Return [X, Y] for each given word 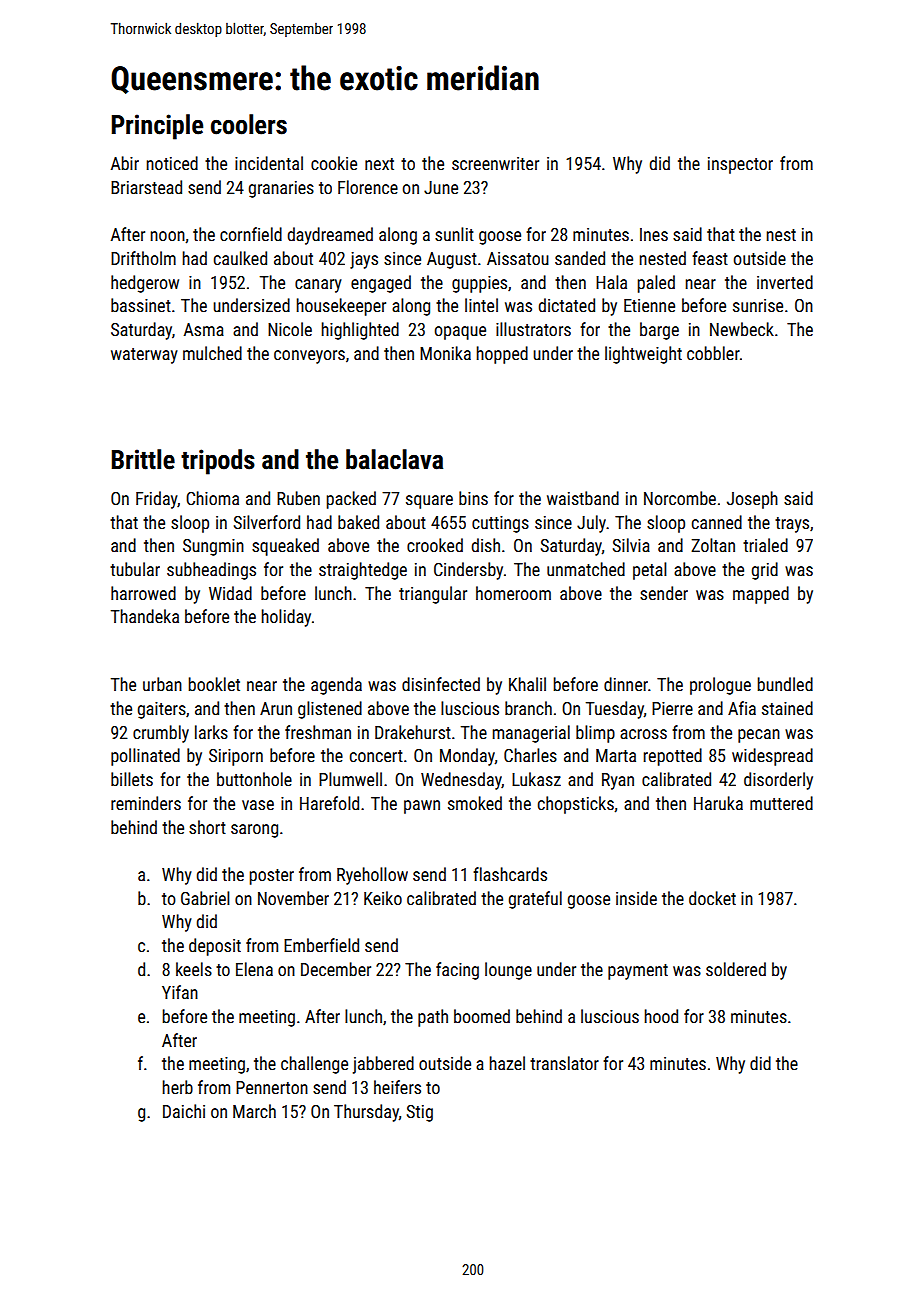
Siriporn [236, 757]
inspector [740, 165]
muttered [781, 803]
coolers [249, 124]
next [379, 164]
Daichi [184, 1111]
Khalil [527, 684]
